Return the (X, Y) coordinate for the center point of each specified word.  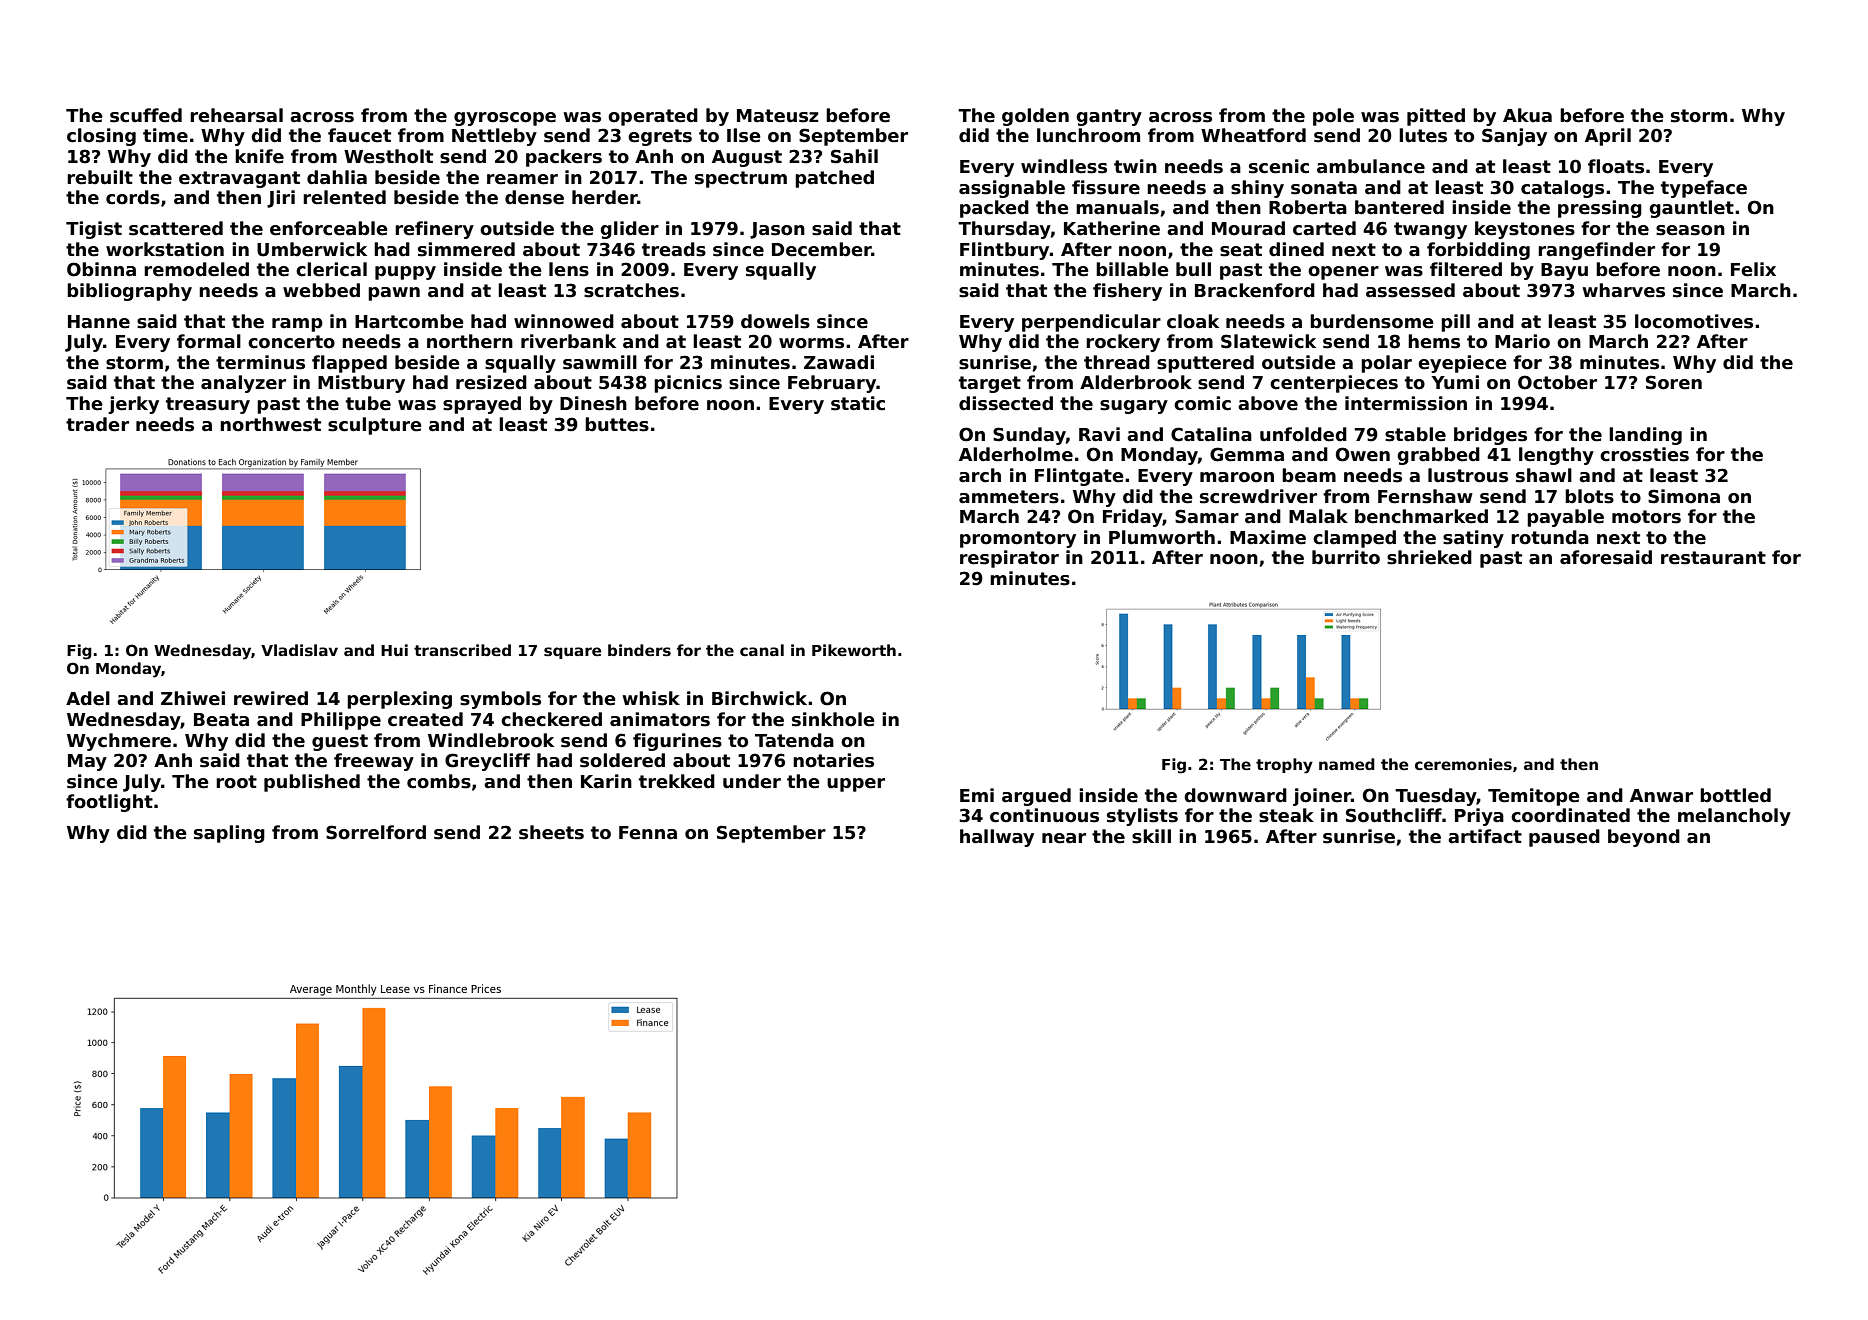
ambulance (1371, 166)
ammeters (1009, 497)
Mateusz (778, 116)
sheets (551, 832)
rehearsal (236, 115)
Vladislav (299, 650)
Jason (777, 230)
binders (639, 650)
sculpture (375, 426)
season (1690, 230)
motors (1646, 517)
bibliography (129, 292)
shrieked (1429, 557)
